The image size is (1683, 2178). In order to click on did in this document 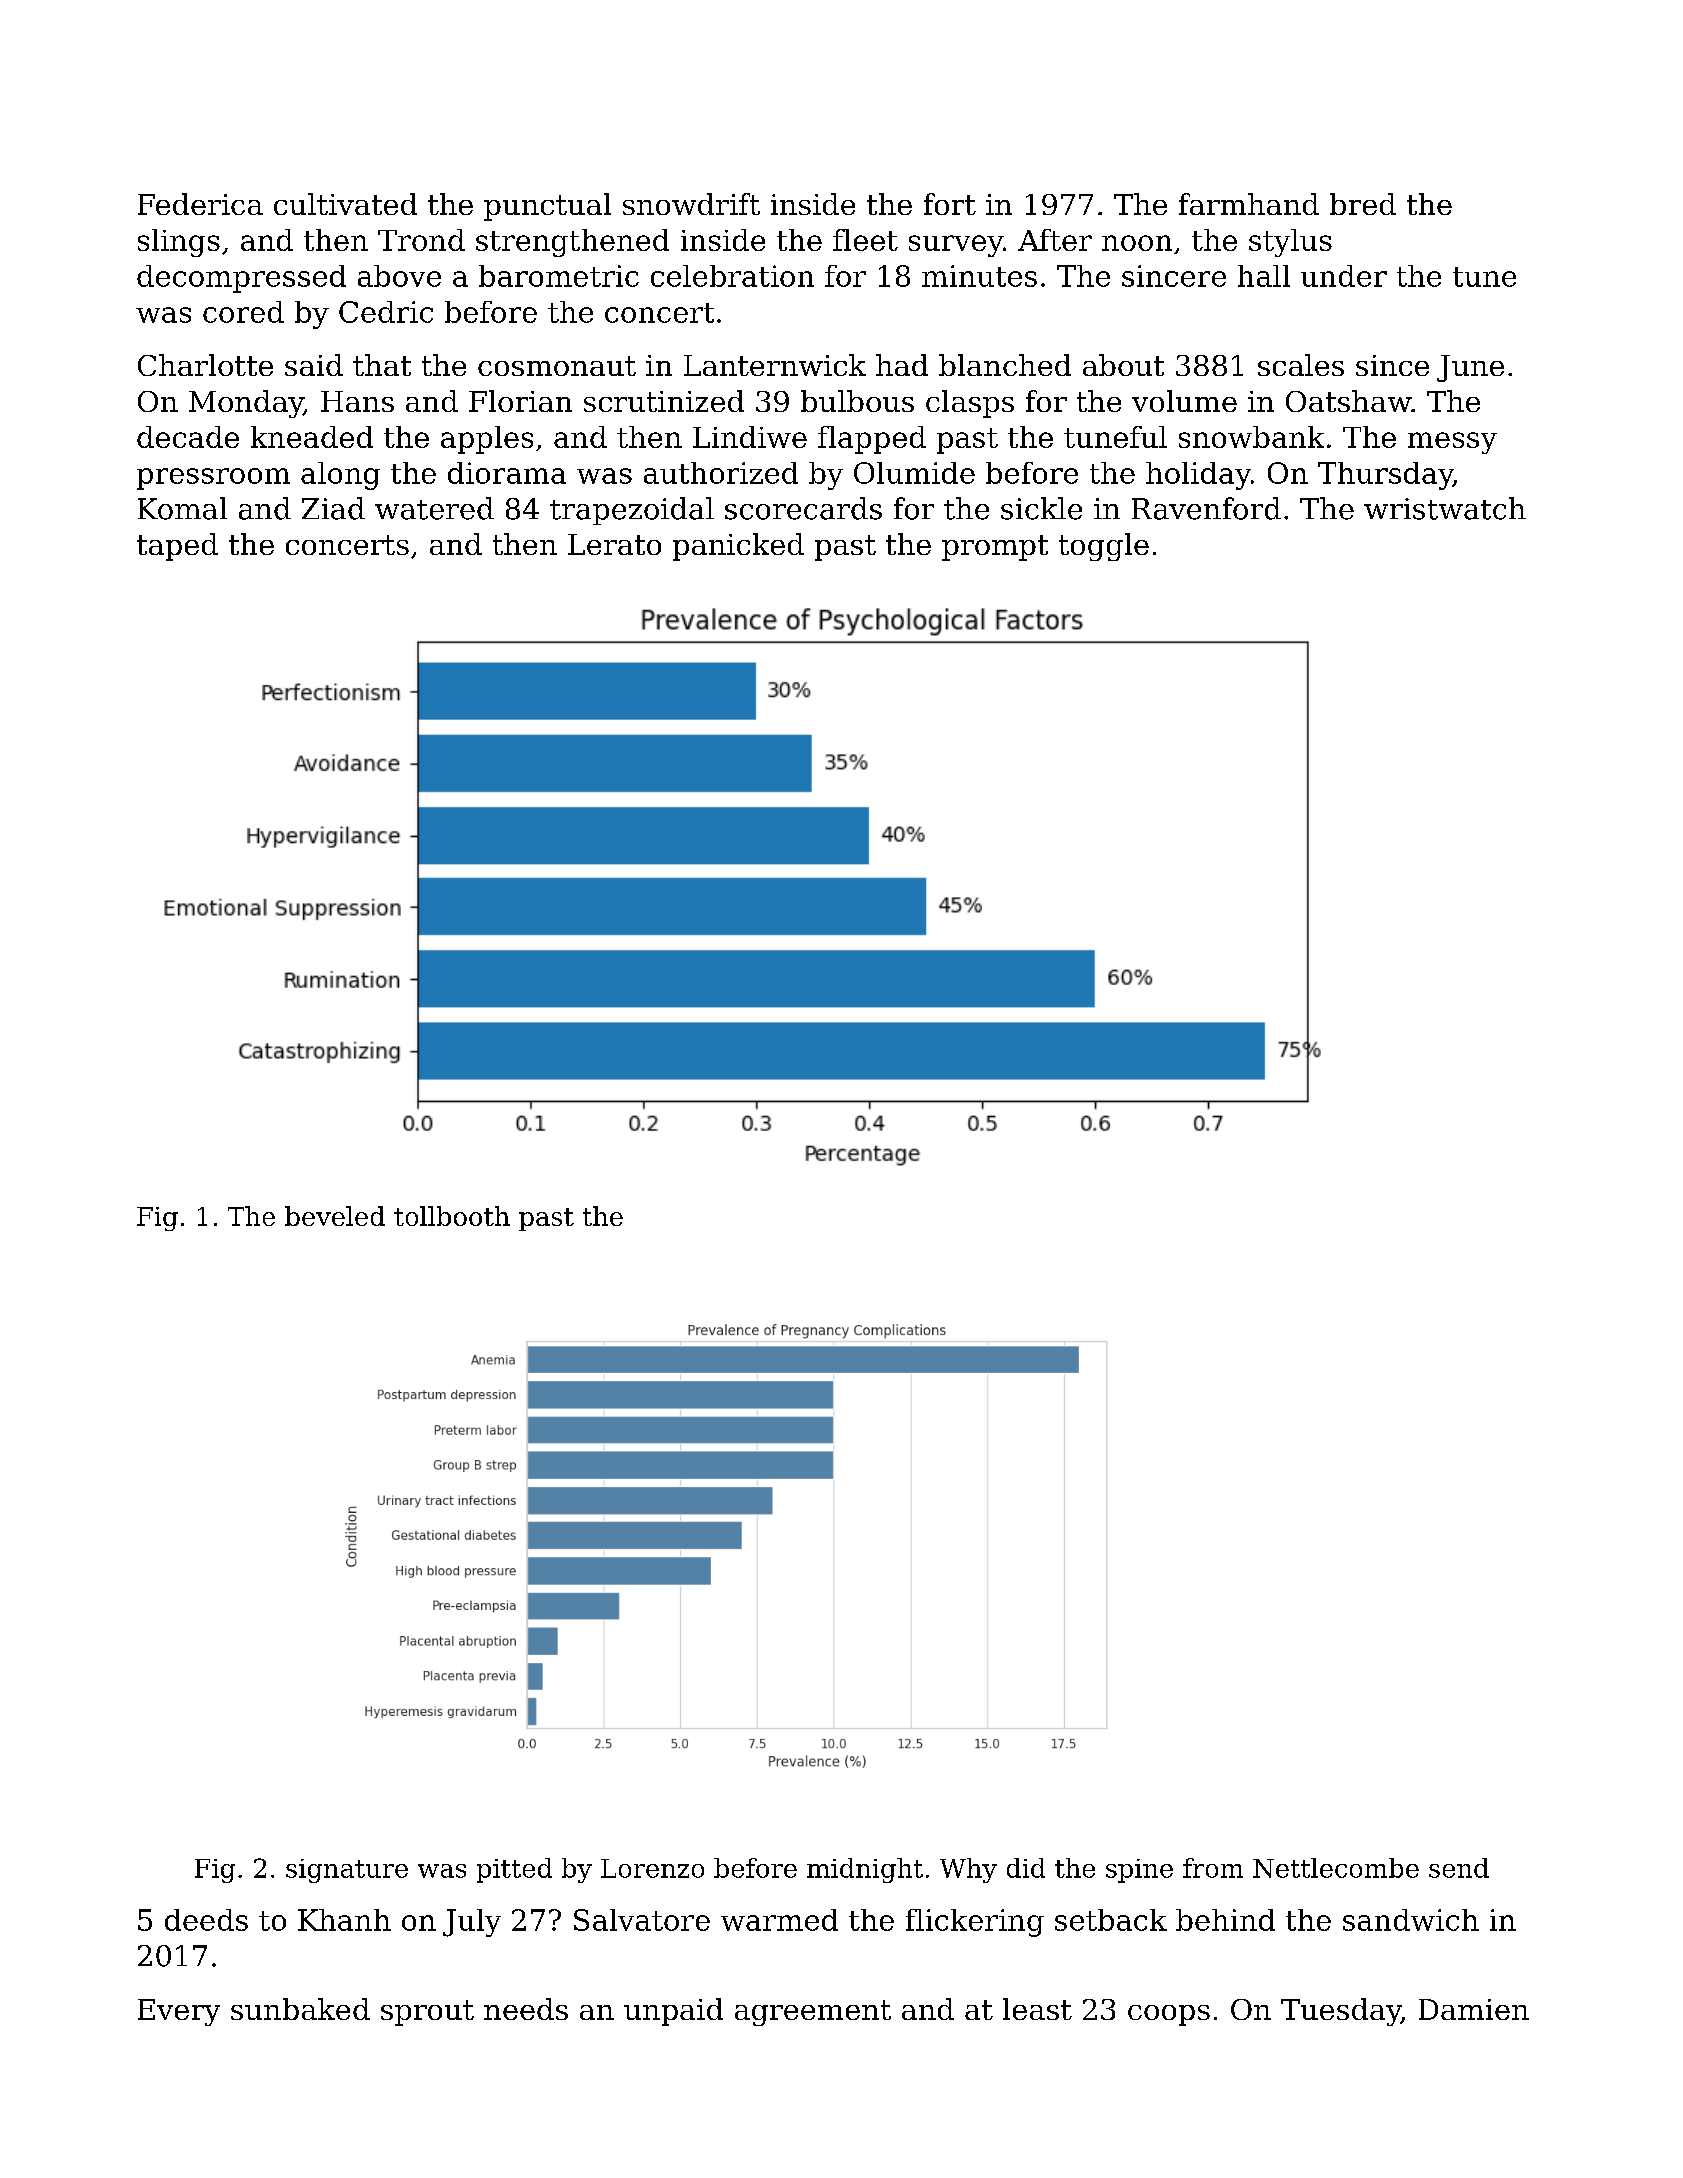, I will do `click(1026, 1868)`.
